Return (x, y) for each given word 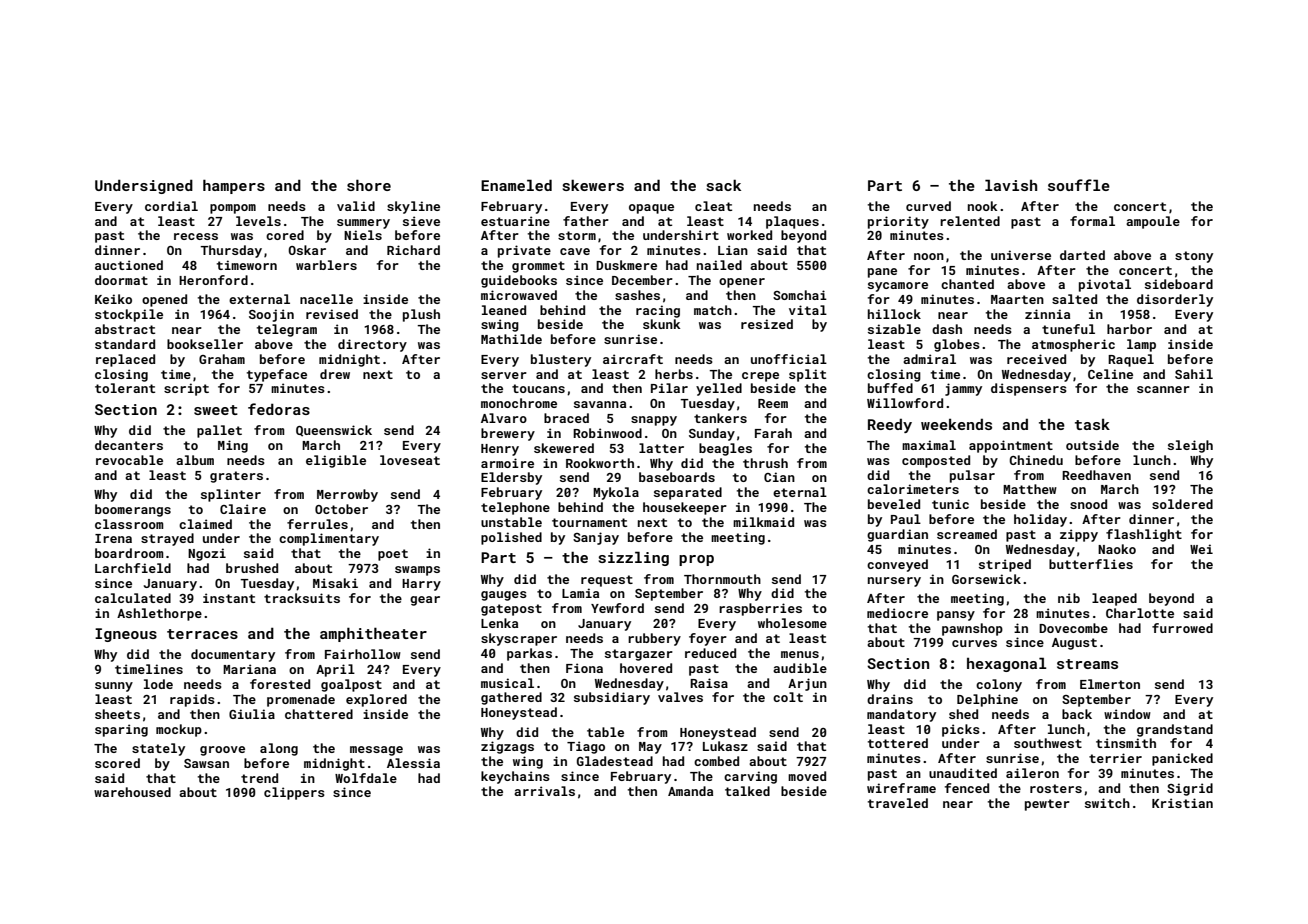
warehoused (132, 792)
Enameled (516, 185)
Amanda (690, 791)
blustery (561, 360)
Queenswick (334, 431)
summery (363, 224)
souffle (1079, 185)
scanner (1163, 389)
